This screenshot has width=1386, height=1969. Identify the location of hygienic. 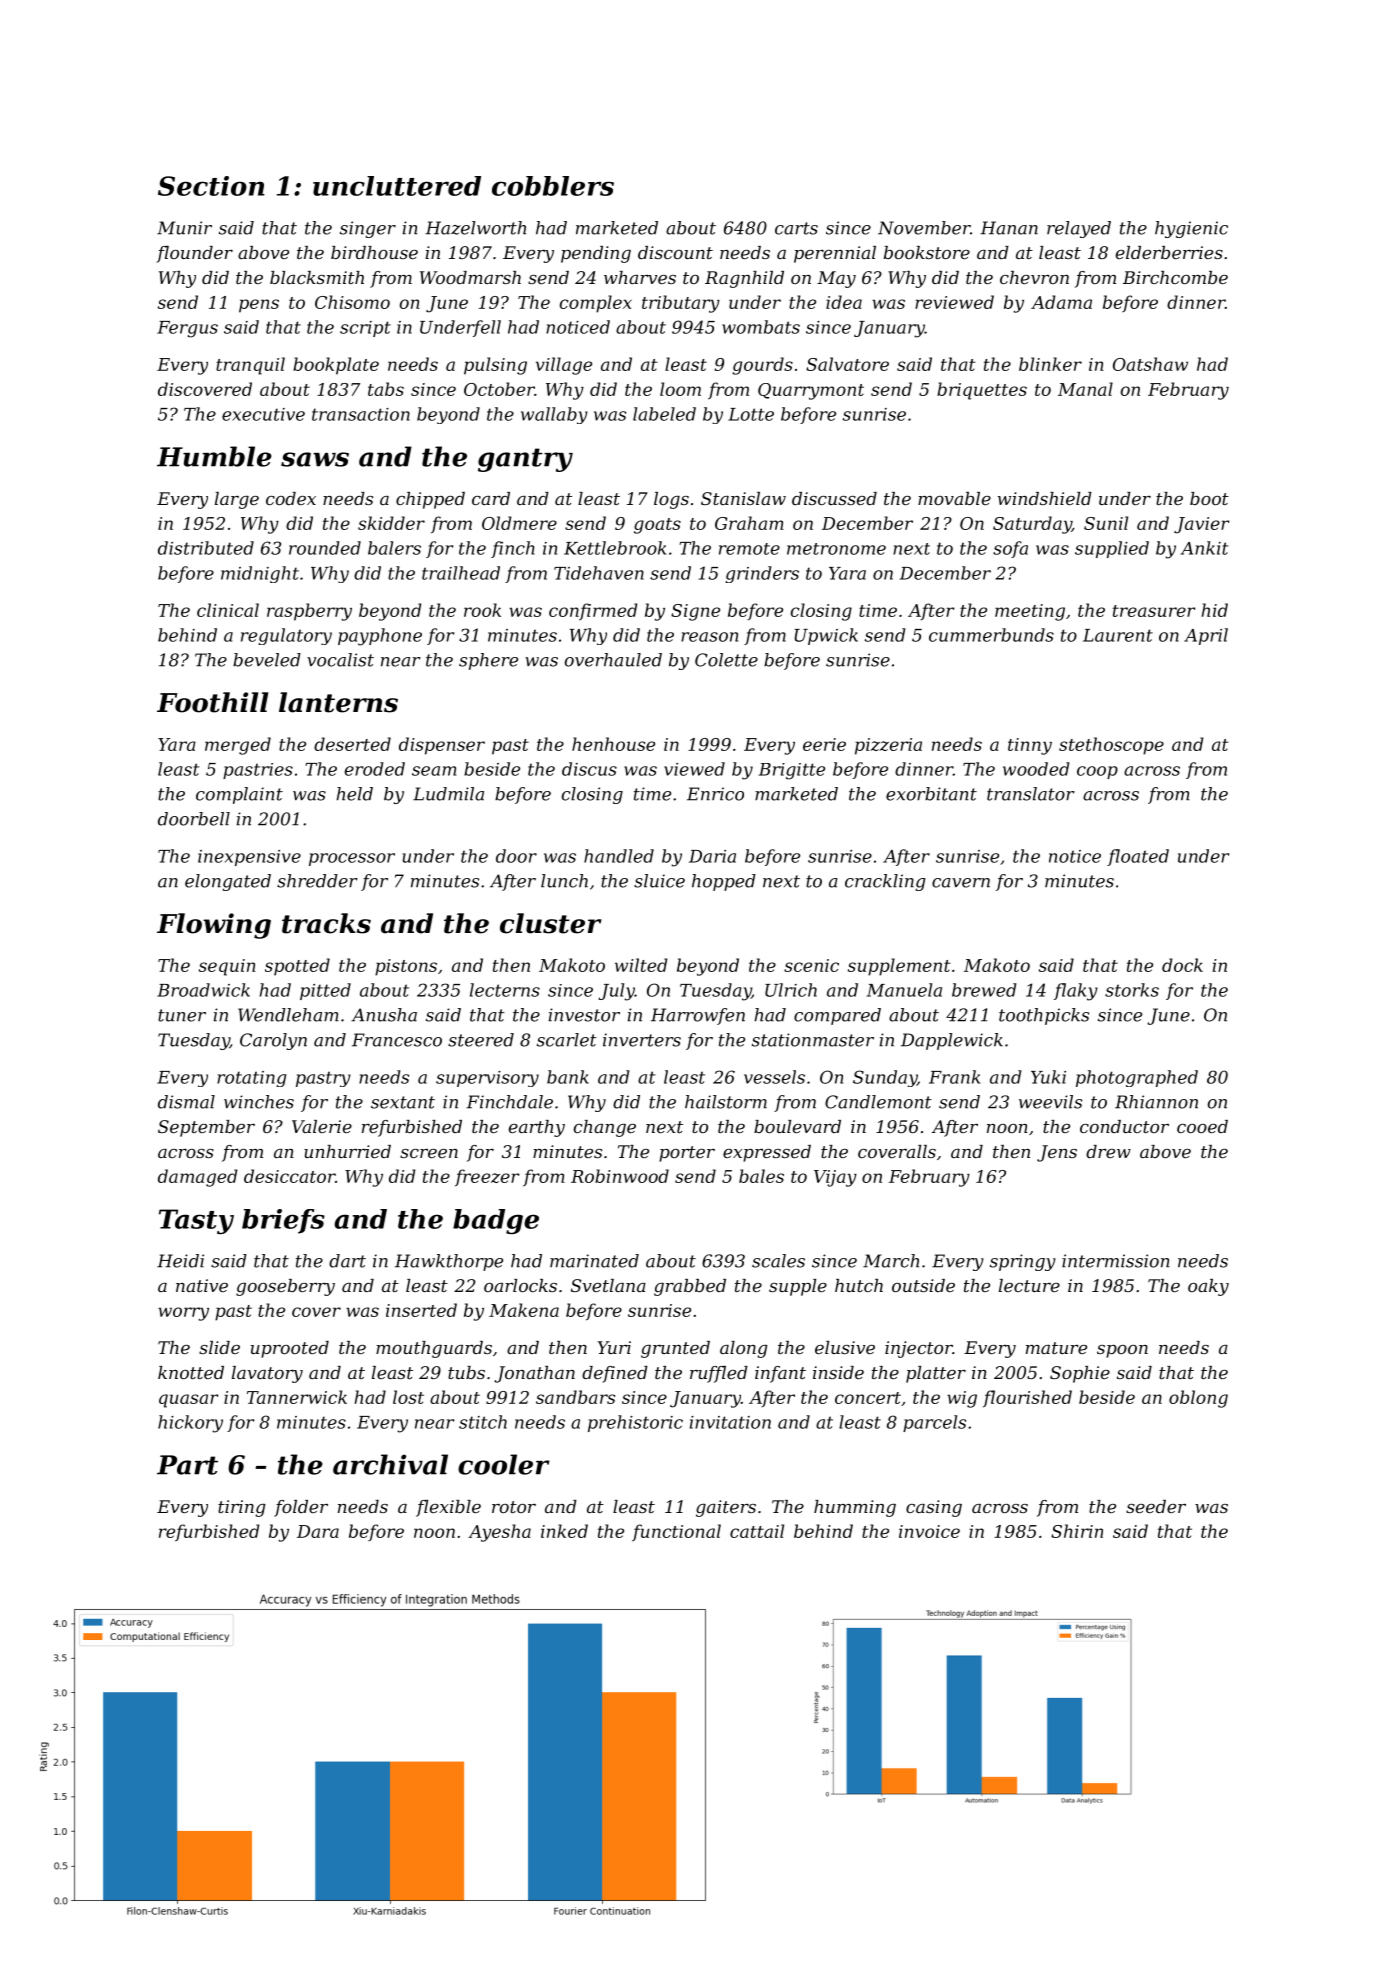
(1191, 229).
